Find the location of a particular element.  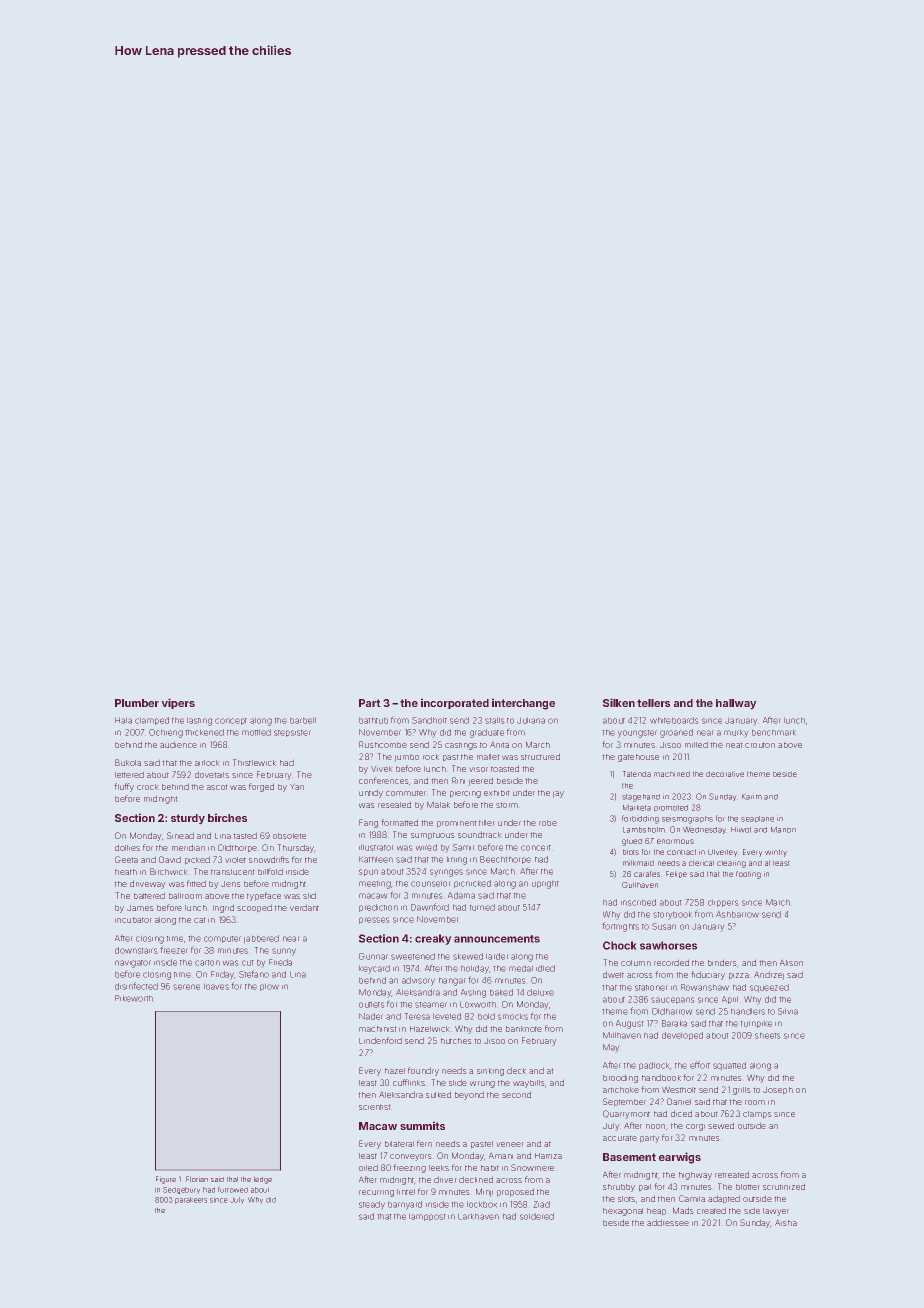

incorporated is located at coordinates (455, 703).
